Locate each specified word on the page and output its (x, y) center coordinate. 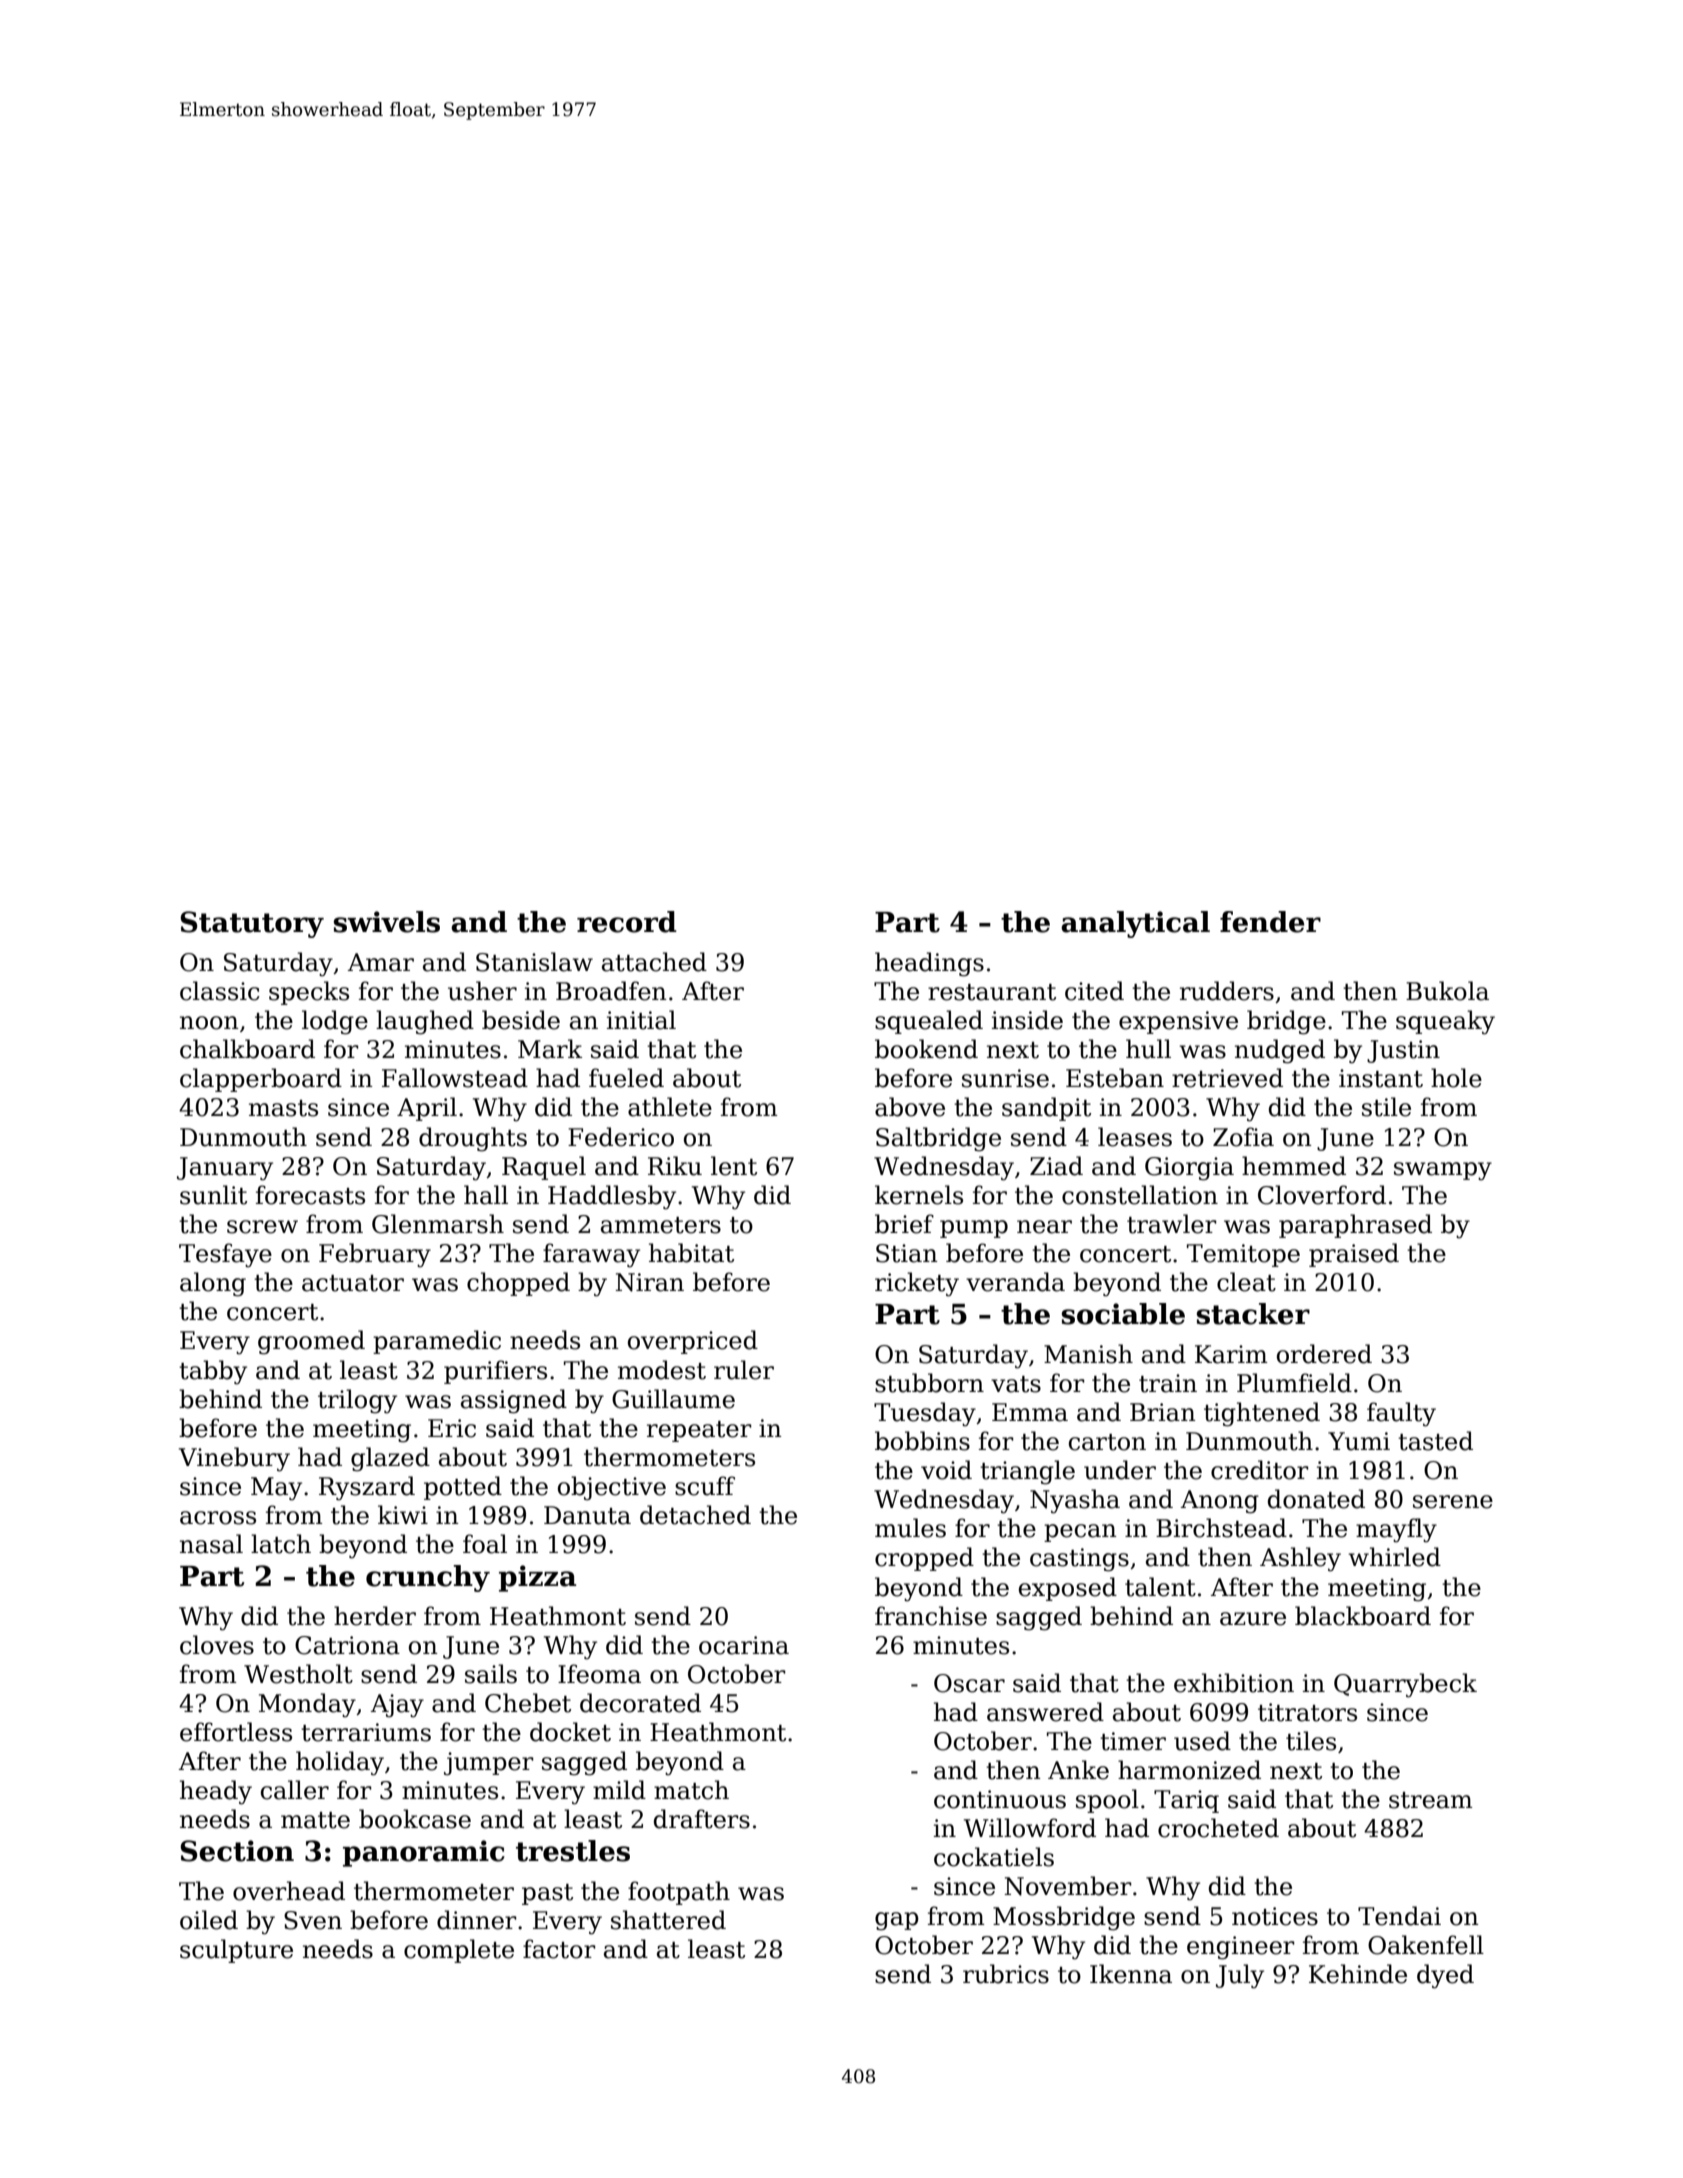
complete (459, 1951)
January (225, 1169)
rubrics (1006, 1974)
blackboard (1363, 1616)
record (627, 922)
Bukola (1447, 991)
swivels (387, 922)
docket (570, 1732)
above (910, 1107)
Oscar (969, 1683)
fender (1270, 922)
